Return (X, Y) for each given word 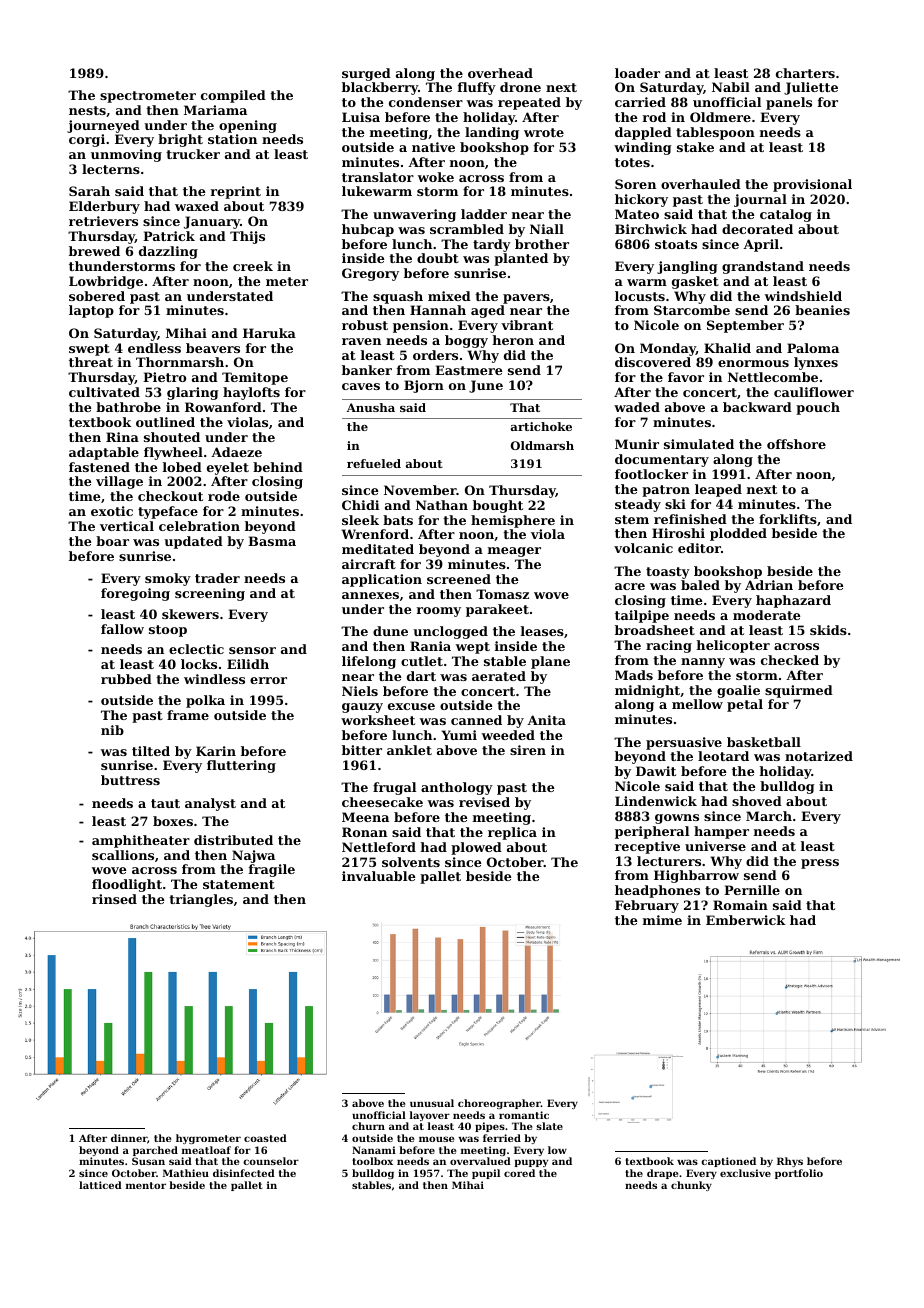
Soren (635, 184)
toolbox (372, 1161)
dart (421, 676)
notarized (819, 756)
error (268, 680)
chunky (691, 1186)
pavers (526, 299)
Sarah (89, 191)
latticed (100, 1185)
